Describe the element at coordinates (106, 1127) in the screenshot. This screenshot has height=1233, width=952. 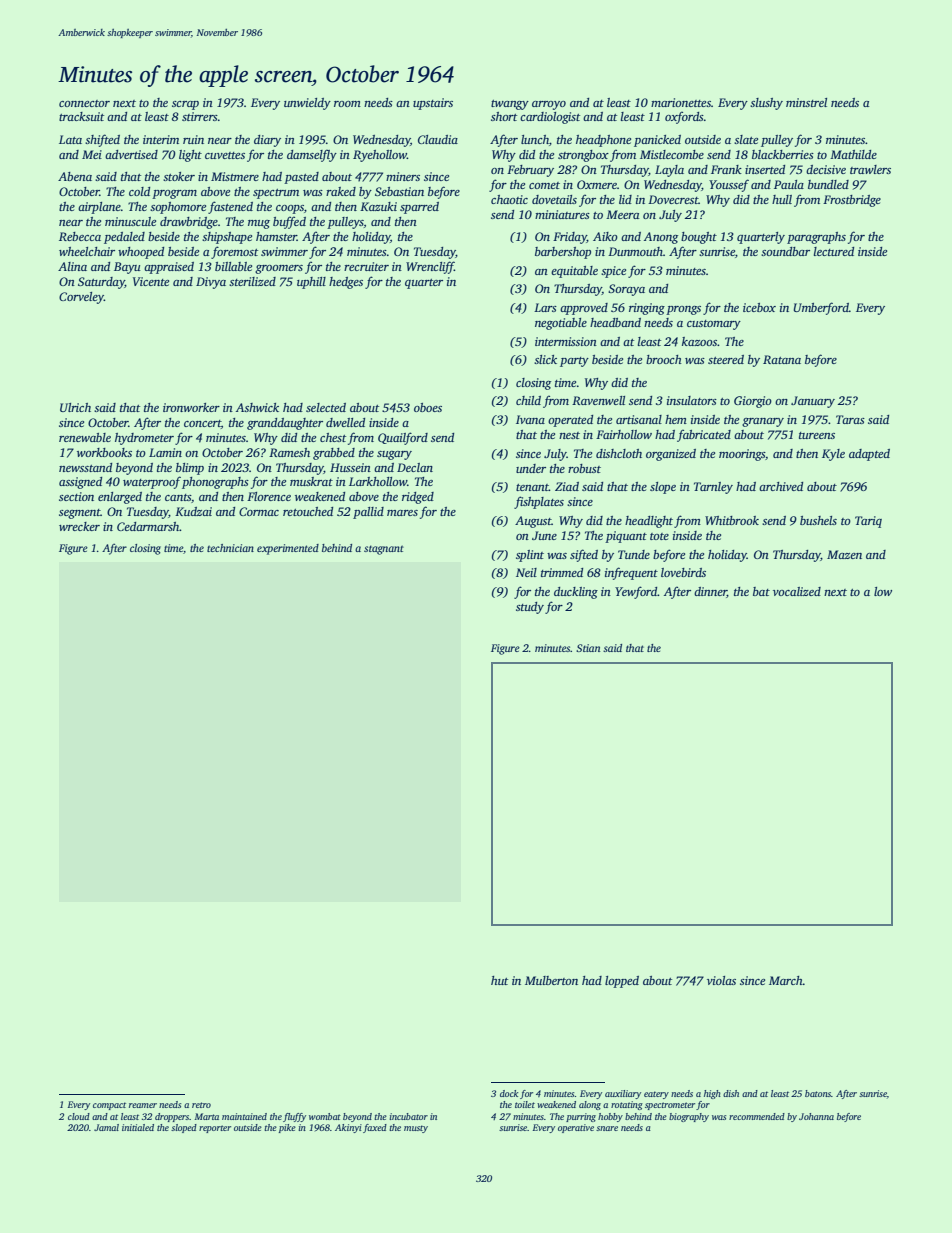
I see `Jamal` at that location.
